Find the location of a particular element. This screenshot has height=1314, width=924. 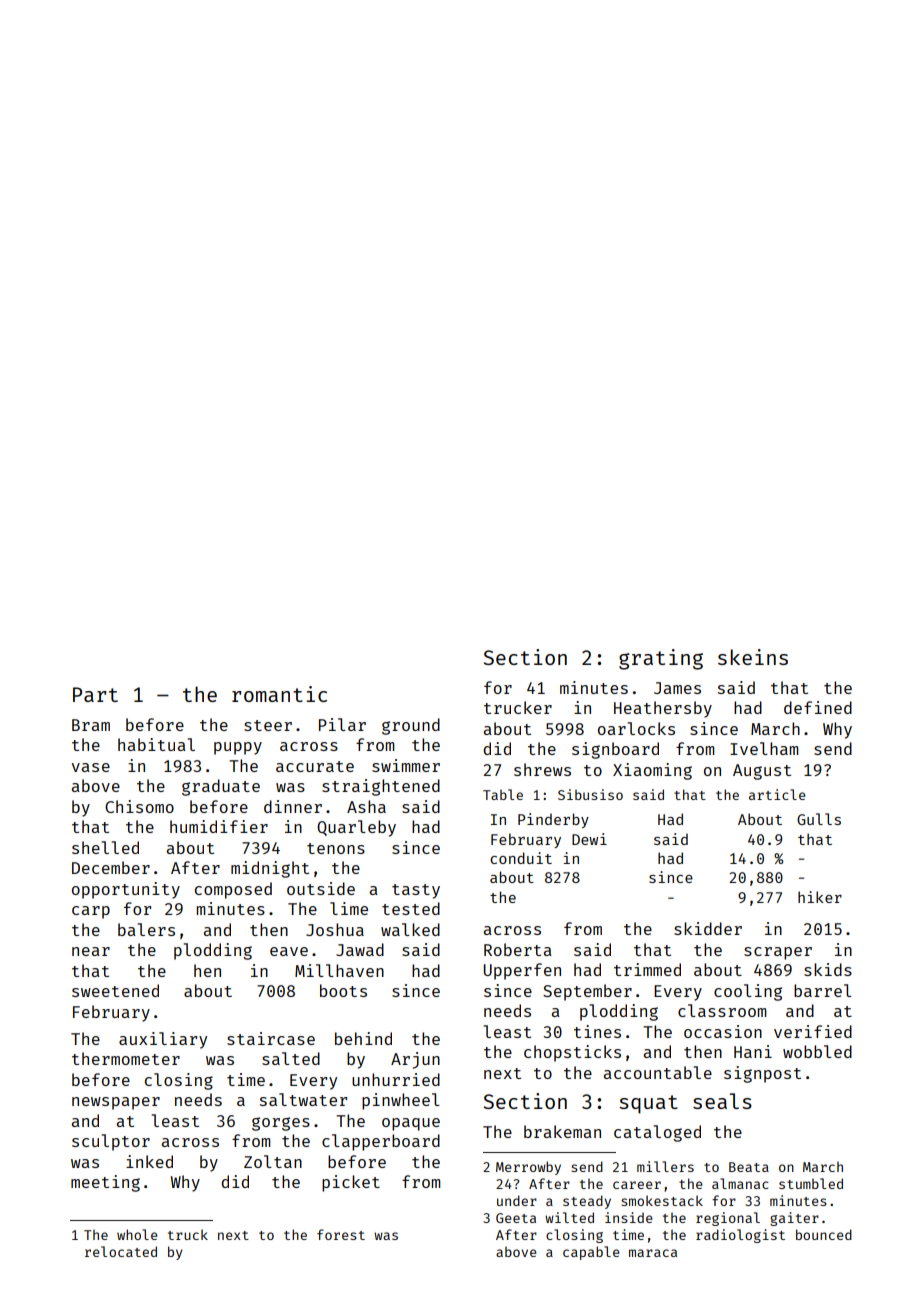

Zoltan is located at coordinates (273, 1161).
